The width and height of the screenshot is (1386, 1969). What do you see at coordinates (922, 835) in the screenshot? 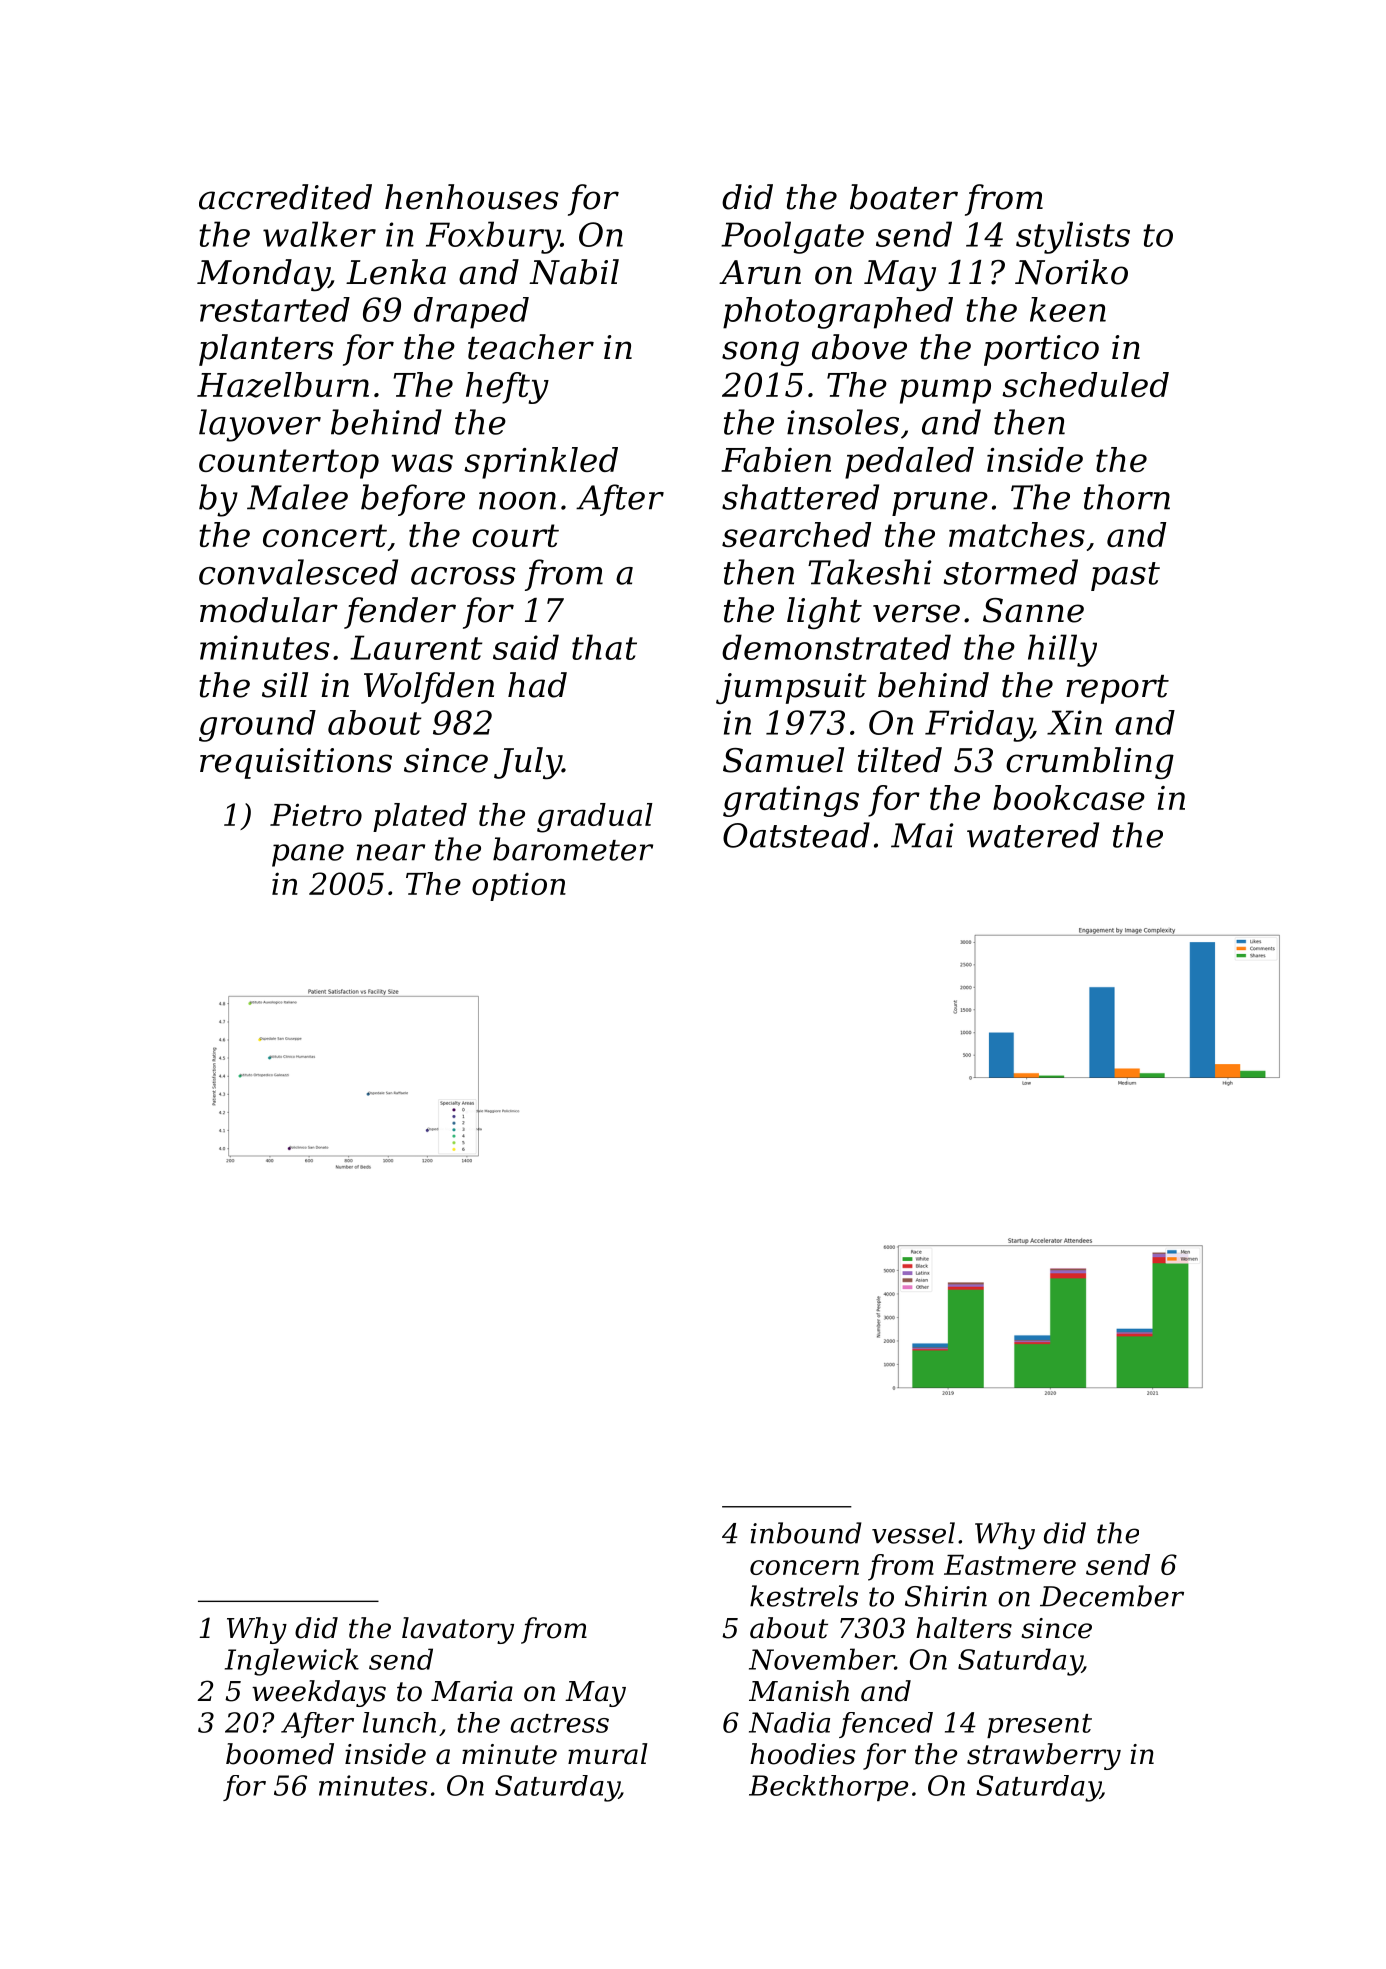
I see `Mai` at bounding box center [922, 835].
